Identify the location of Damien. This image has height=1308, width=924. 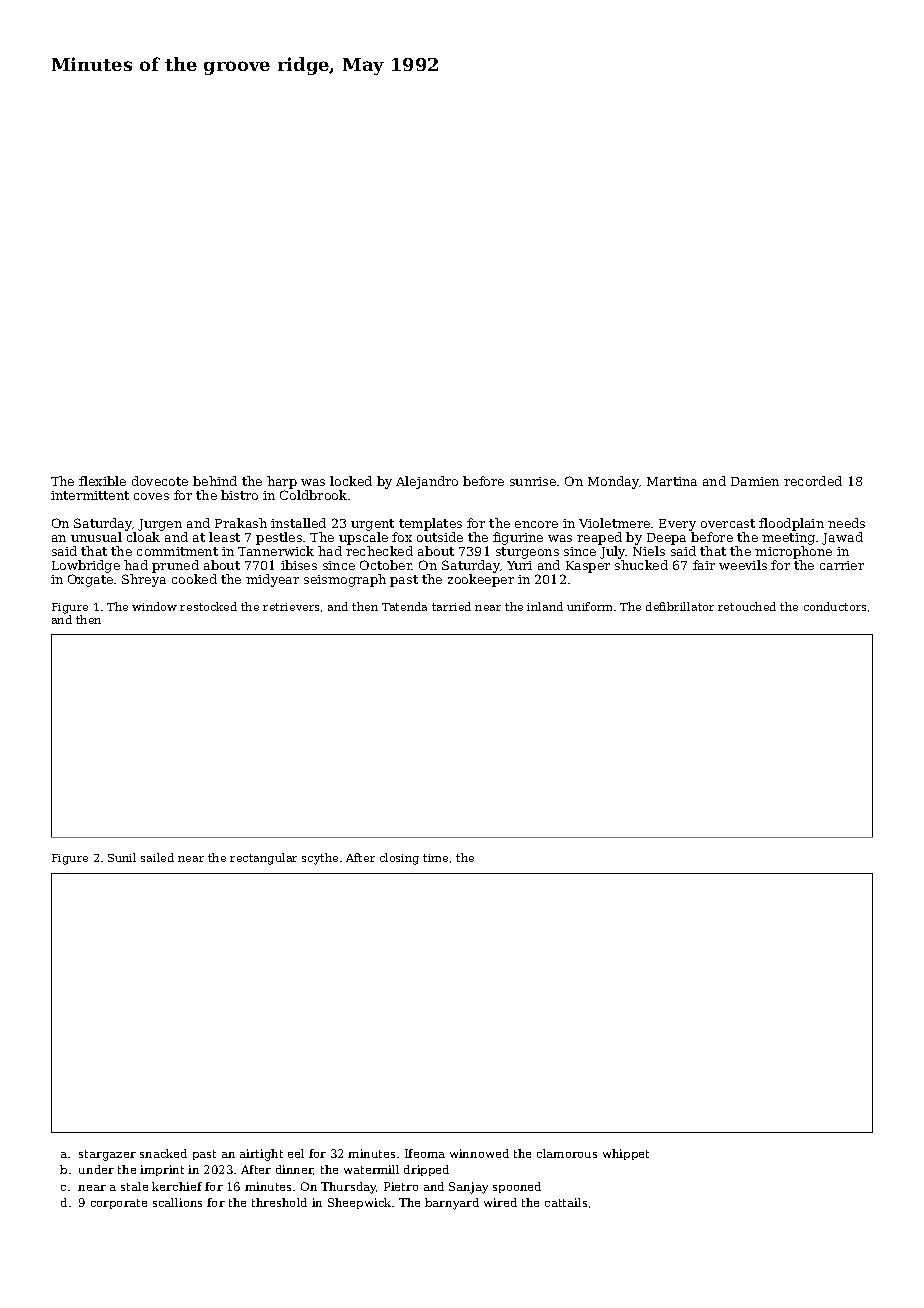
(755, 481).
